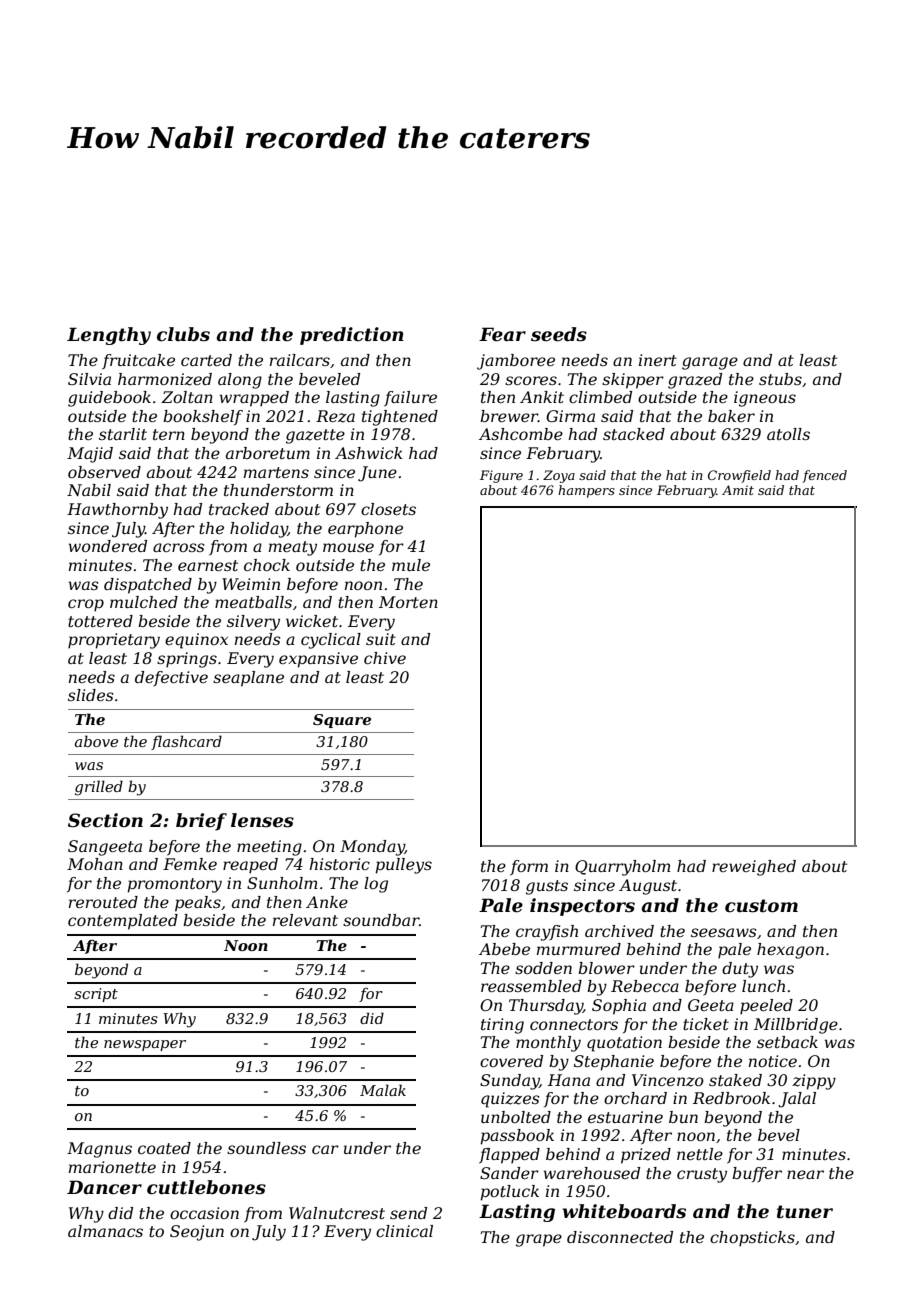 The width and height of the screenshot is (924, 1308). Describe the element at coordinates (381, 920) in the screenshot. I see `soundbar` at that location.
